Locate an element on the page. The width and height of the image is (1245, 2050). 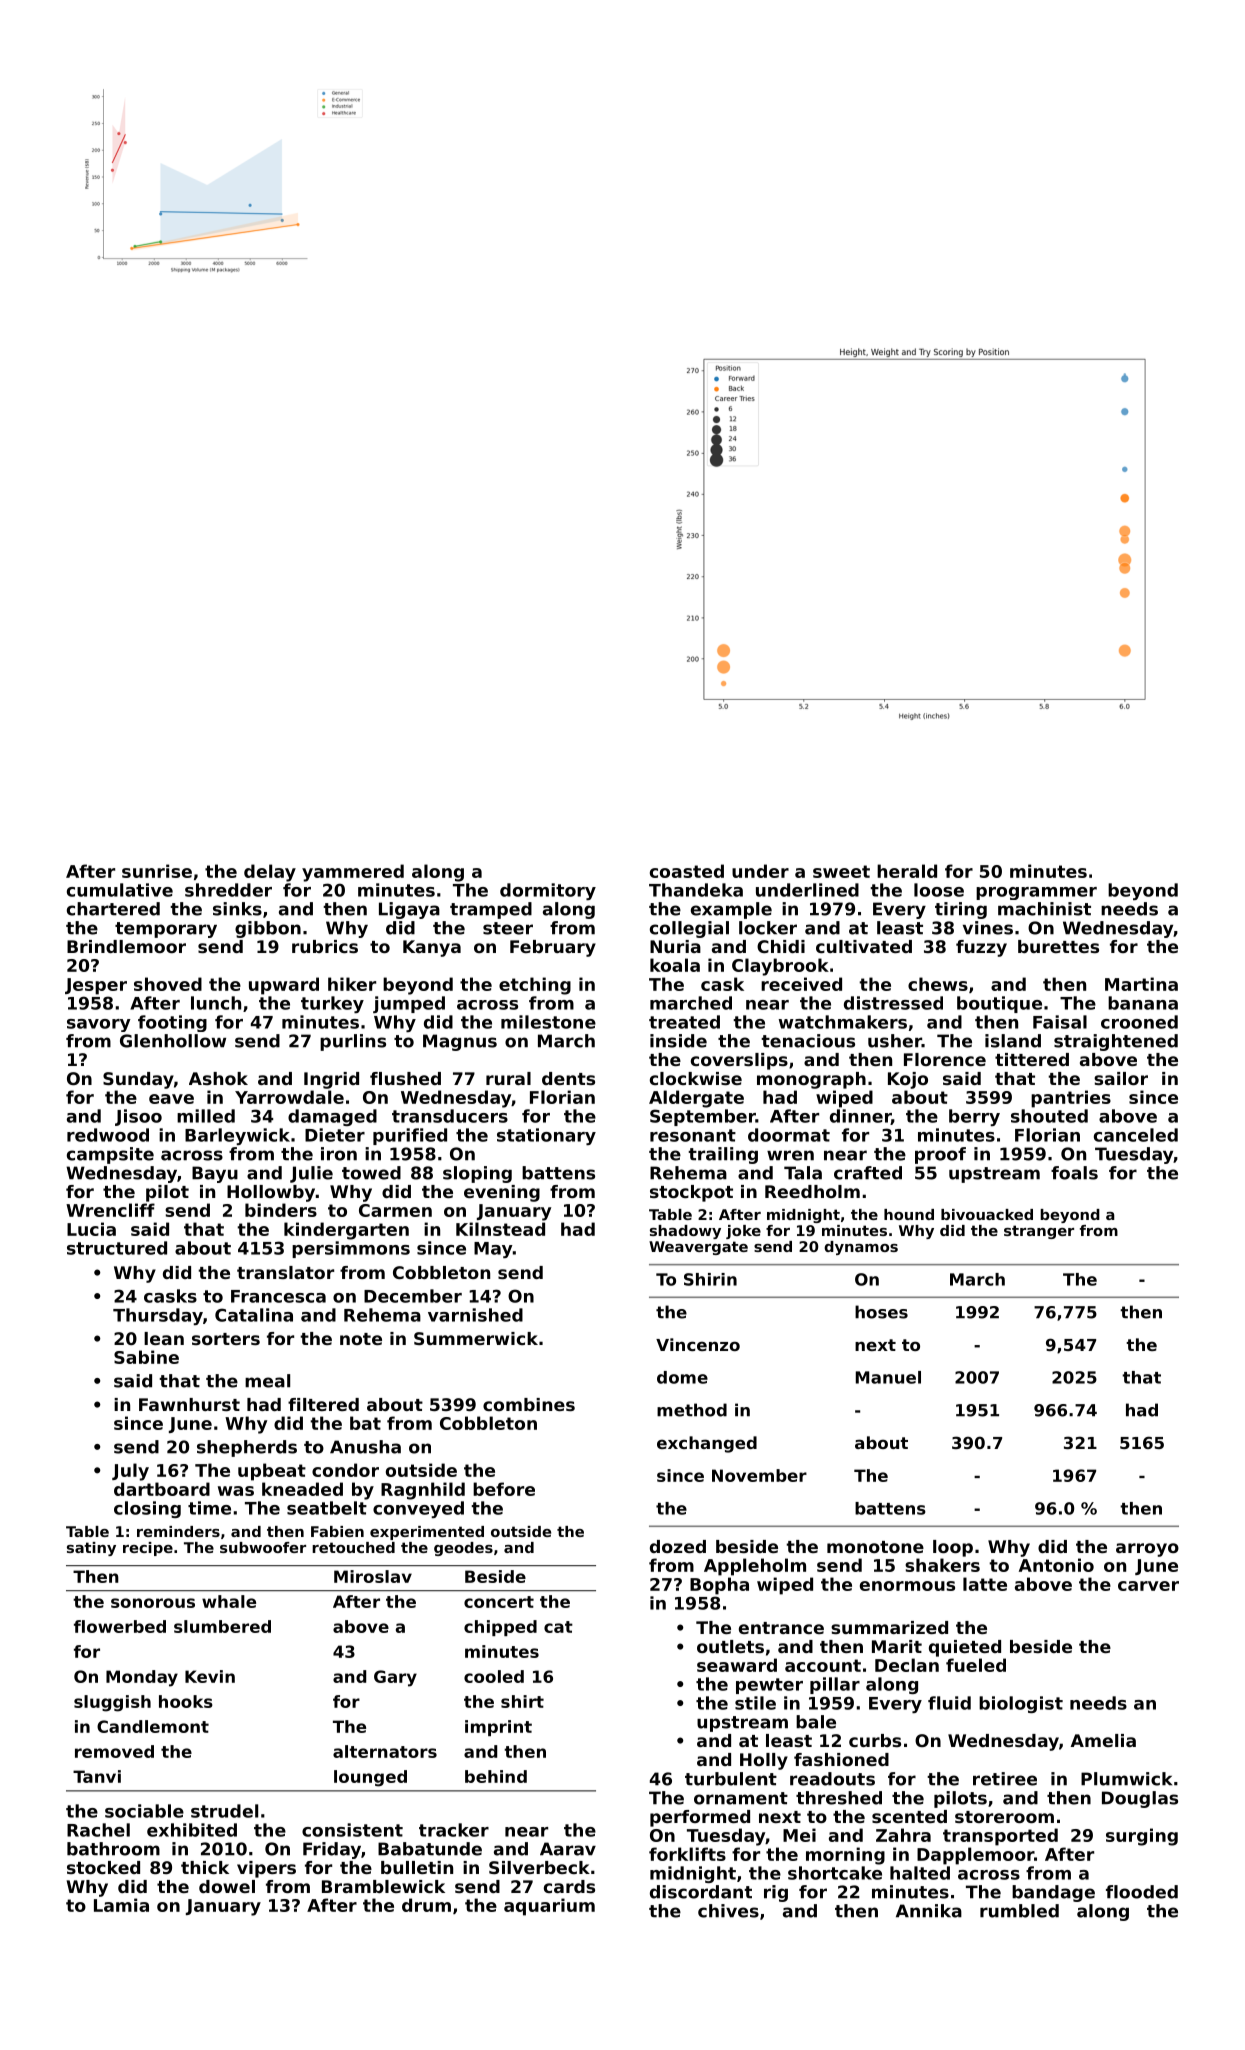
Manuel is located at coordinates (888, 1377).
